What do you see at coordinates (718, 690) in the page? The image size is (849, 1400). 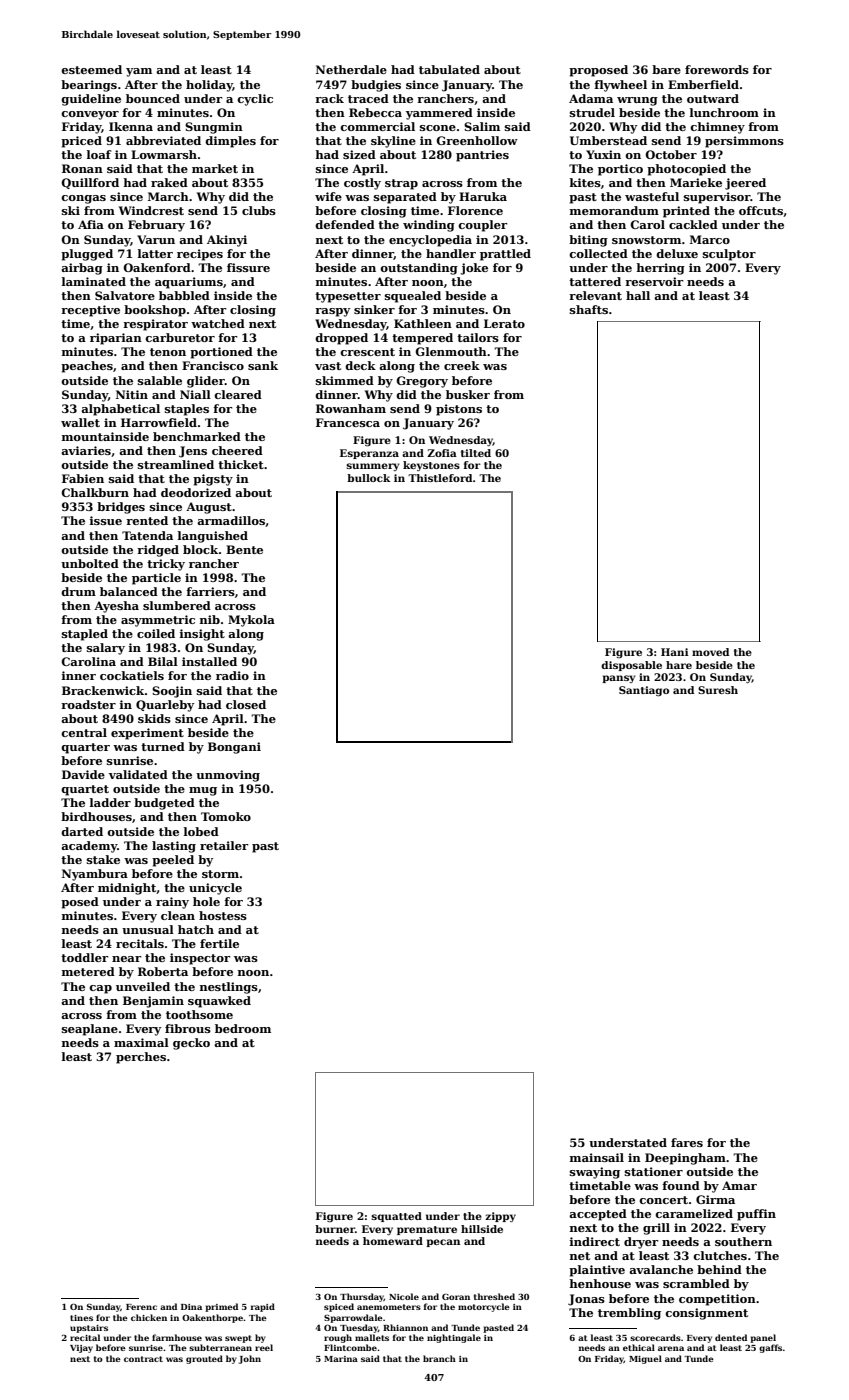 I see `Suresh` at bounding box center [718, 690].
